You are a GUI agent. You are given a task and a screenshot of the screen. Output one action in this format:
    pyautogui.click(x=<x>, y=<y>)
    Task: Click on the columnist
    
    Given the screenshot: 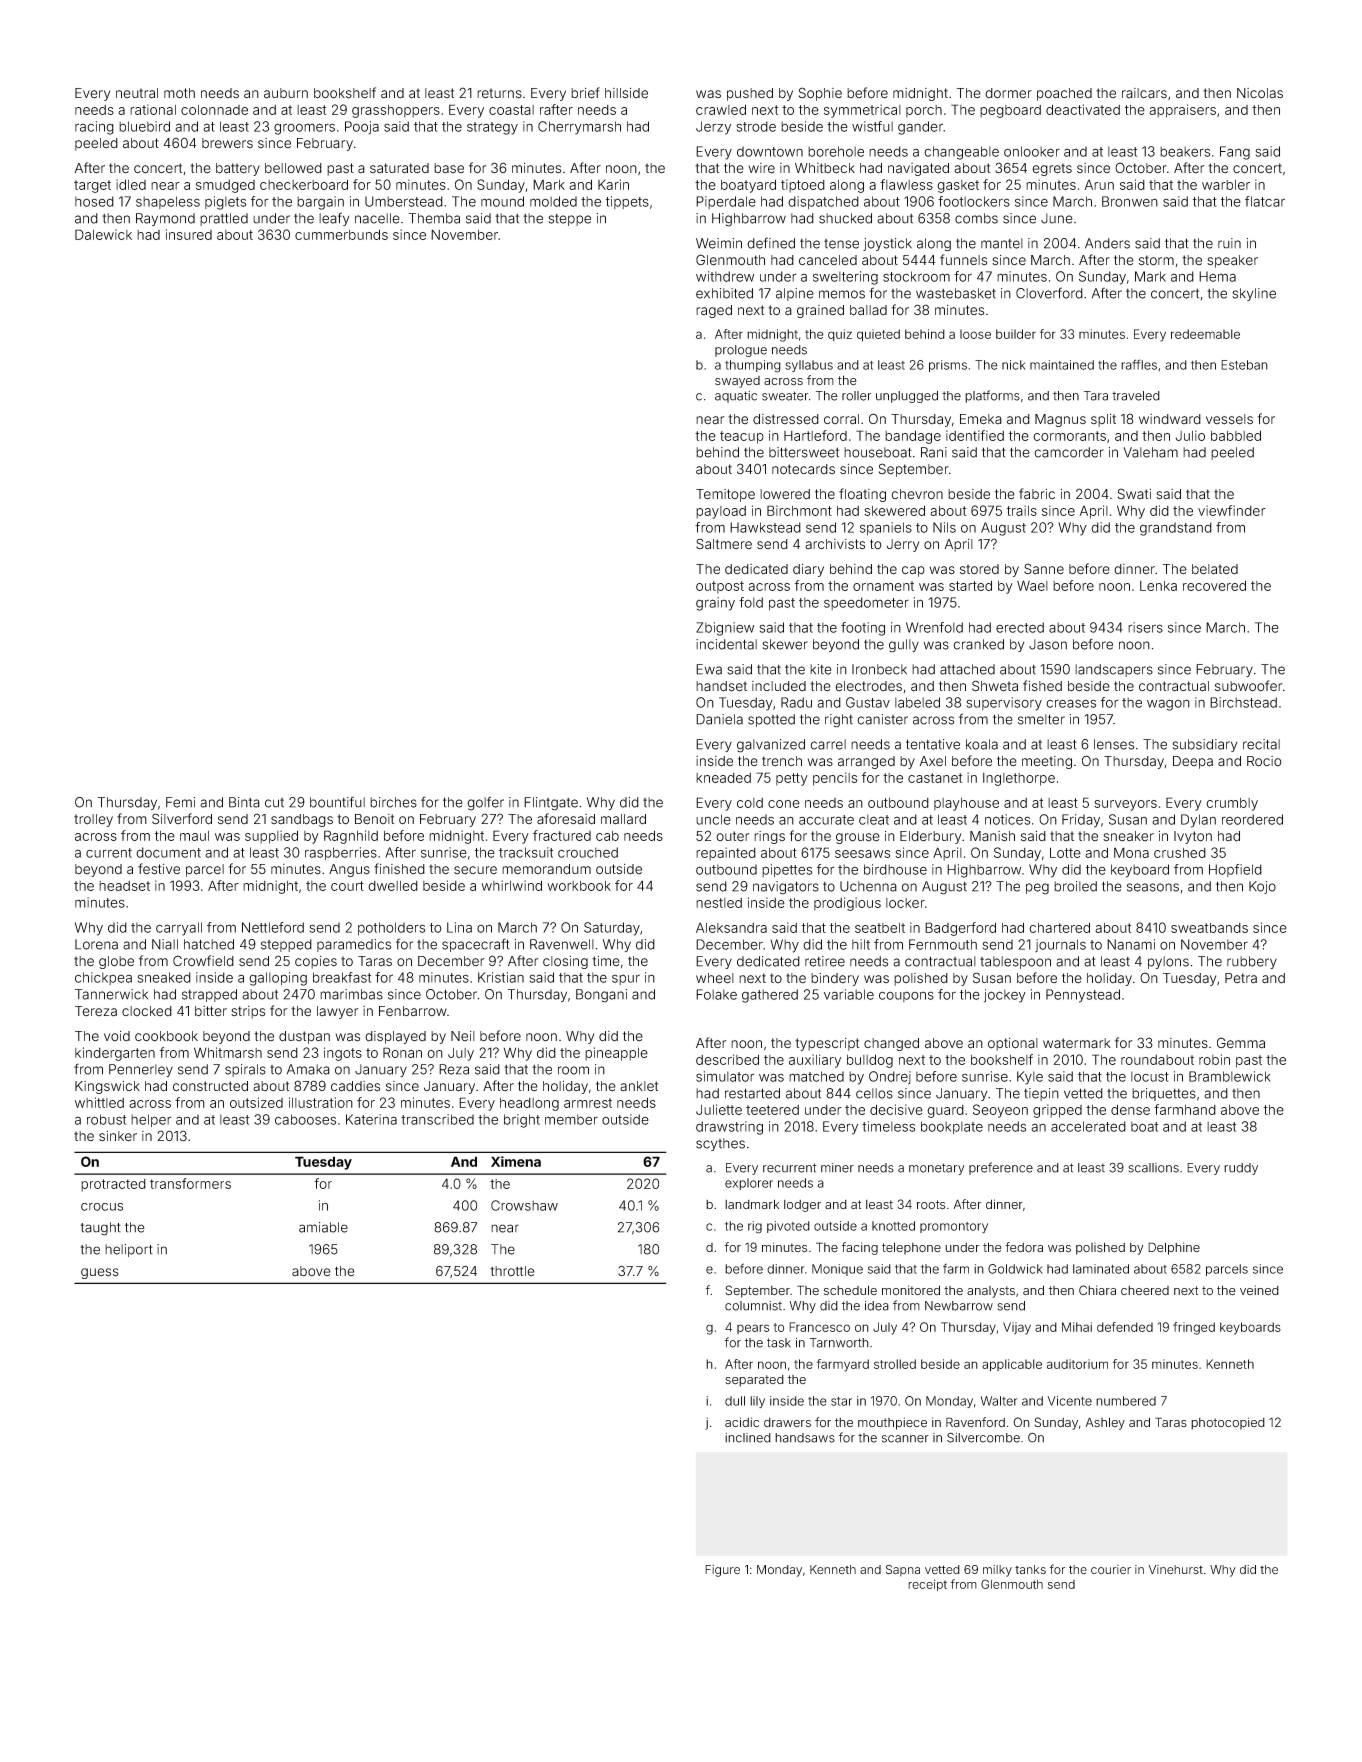 What is the action you would take?
    pyautogui.click(x=753, y=1306)
